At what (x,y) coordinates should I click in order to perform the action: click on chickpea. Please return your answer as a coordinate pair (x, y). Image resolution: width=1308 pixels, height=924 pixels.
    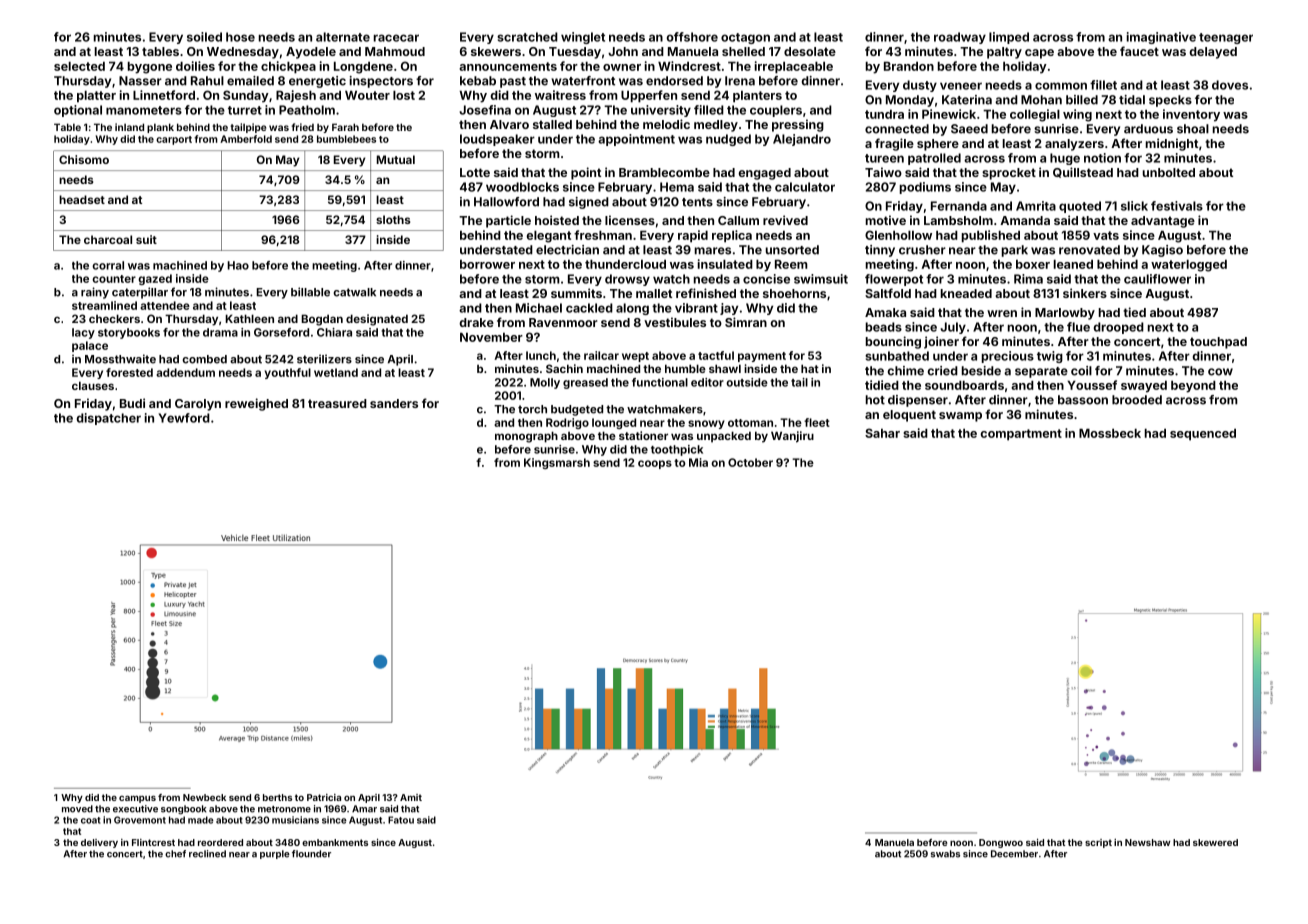
    Looking at the image, I should click on (288, 67).
